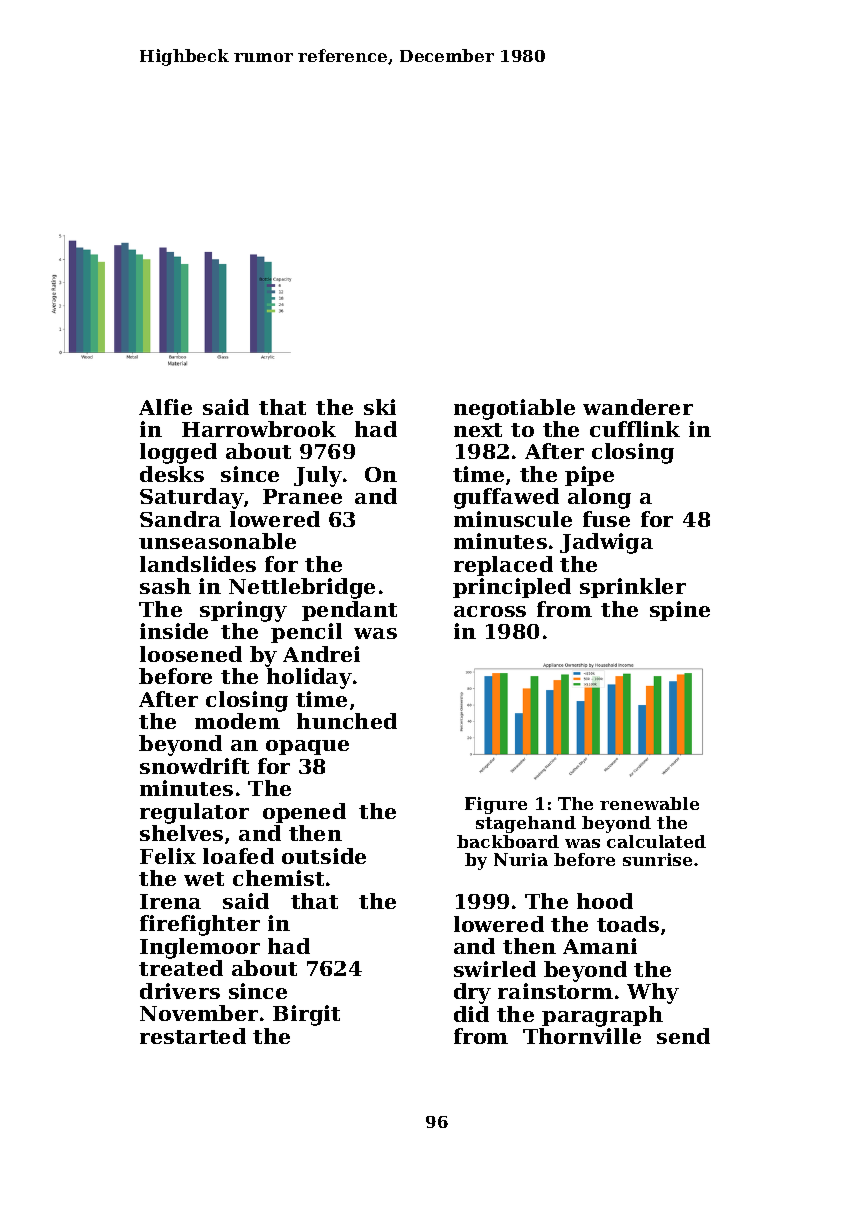 The height and width of the screenshot is (1208, 851). What do you see at coordinates (582, 1036) in the screenshot?
I see `Thornville` at bounding box center [582, 1036].
